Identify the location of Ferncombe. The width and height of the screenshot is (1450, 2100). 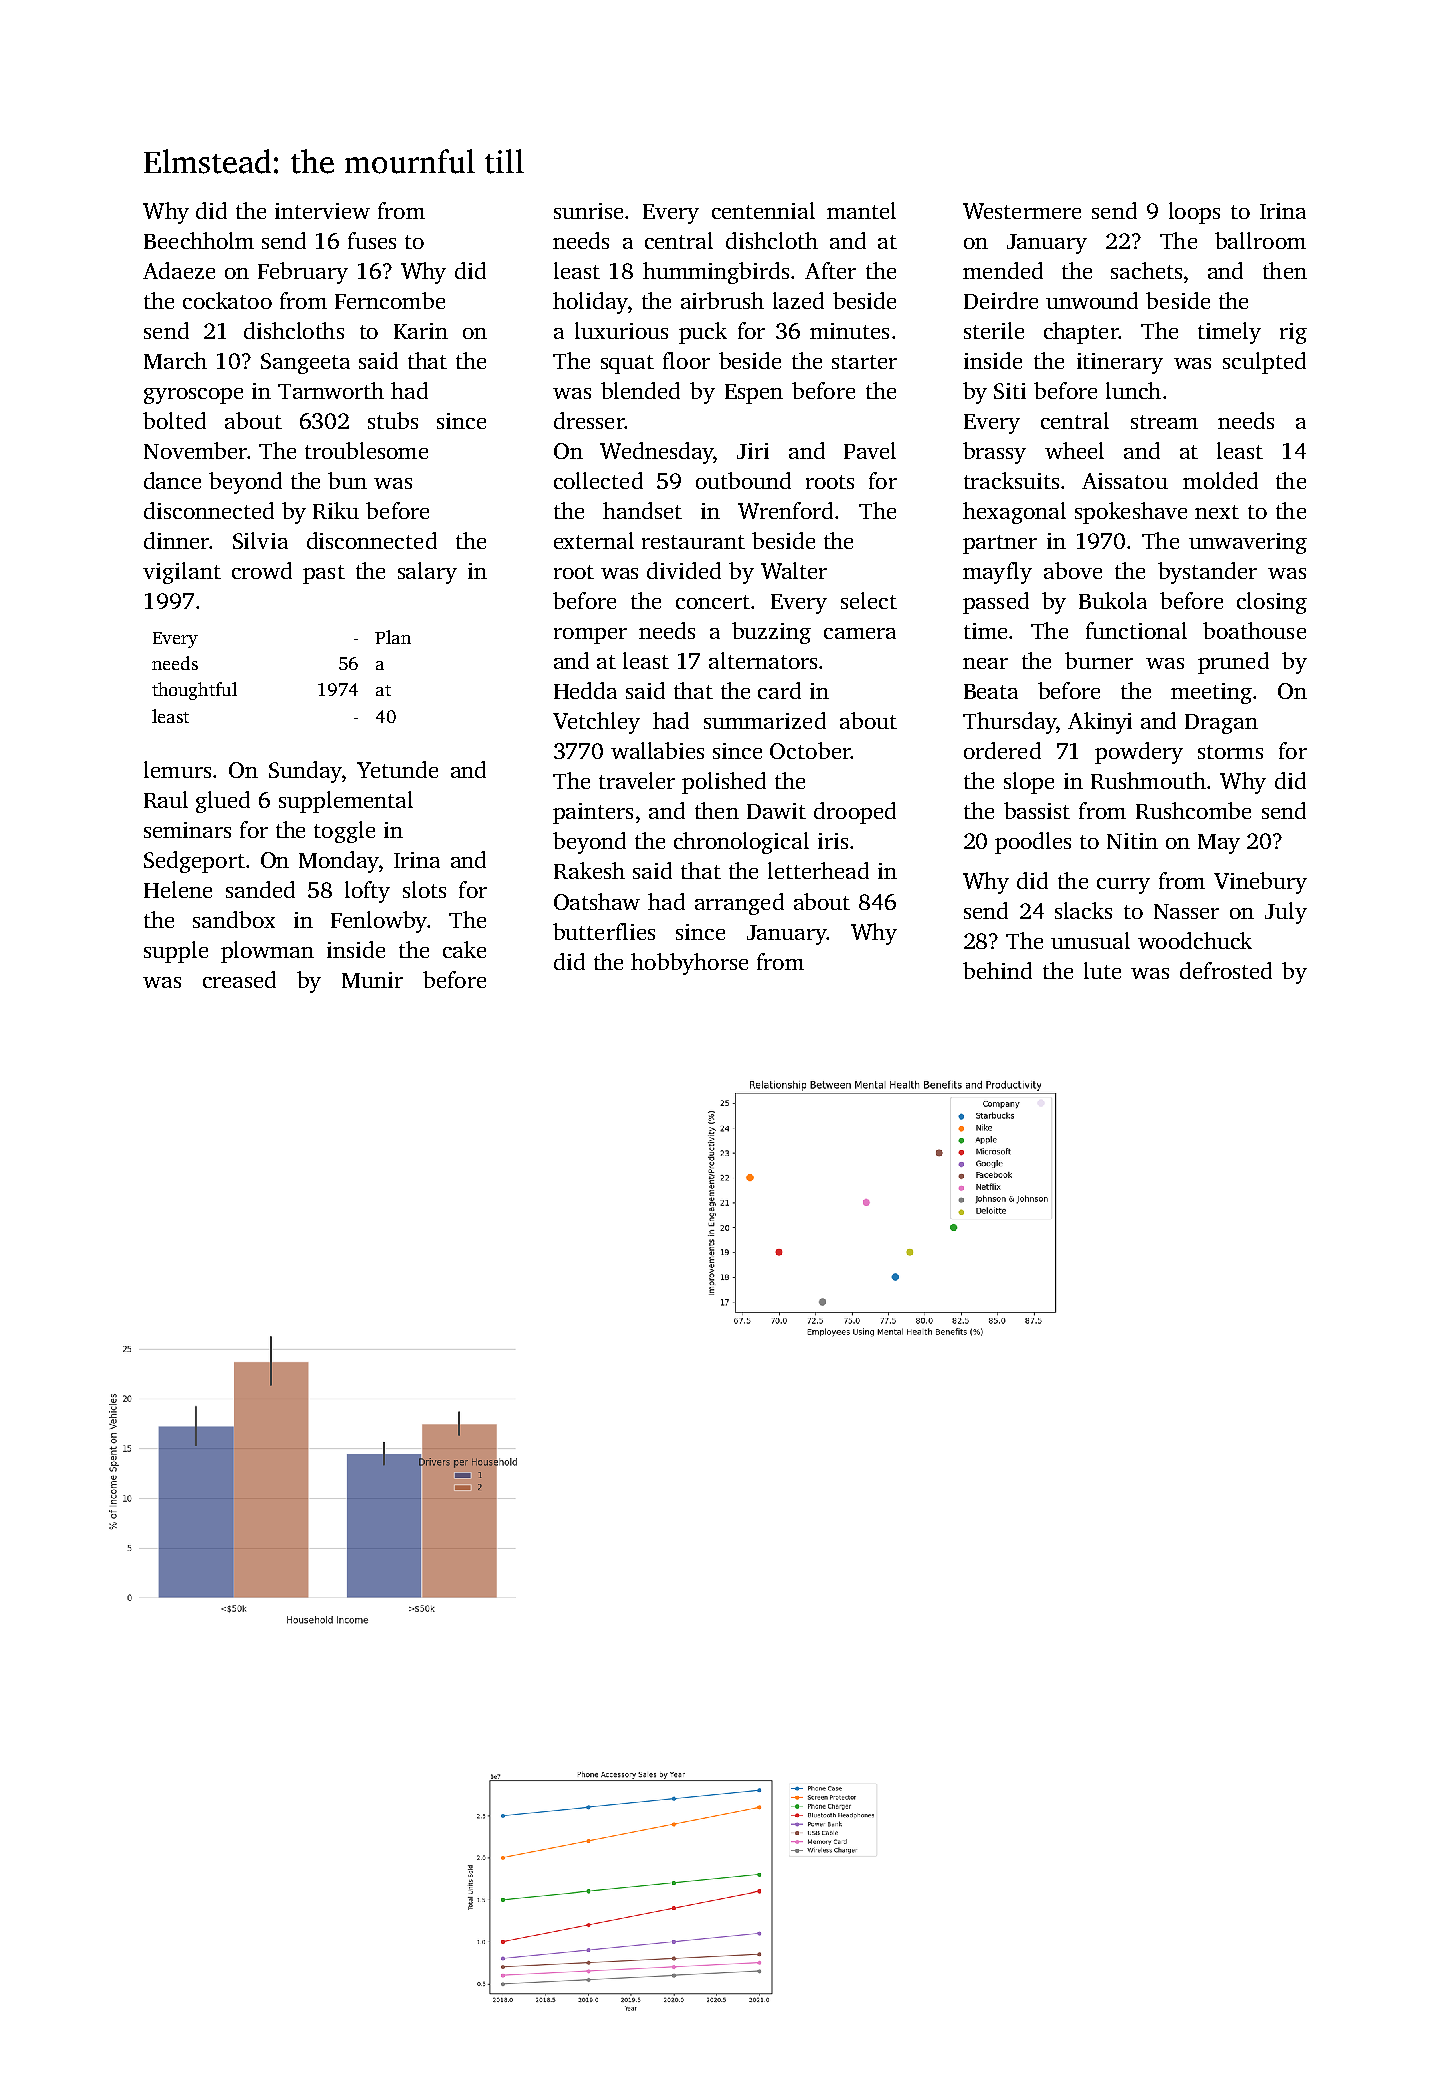
(390, 300).
